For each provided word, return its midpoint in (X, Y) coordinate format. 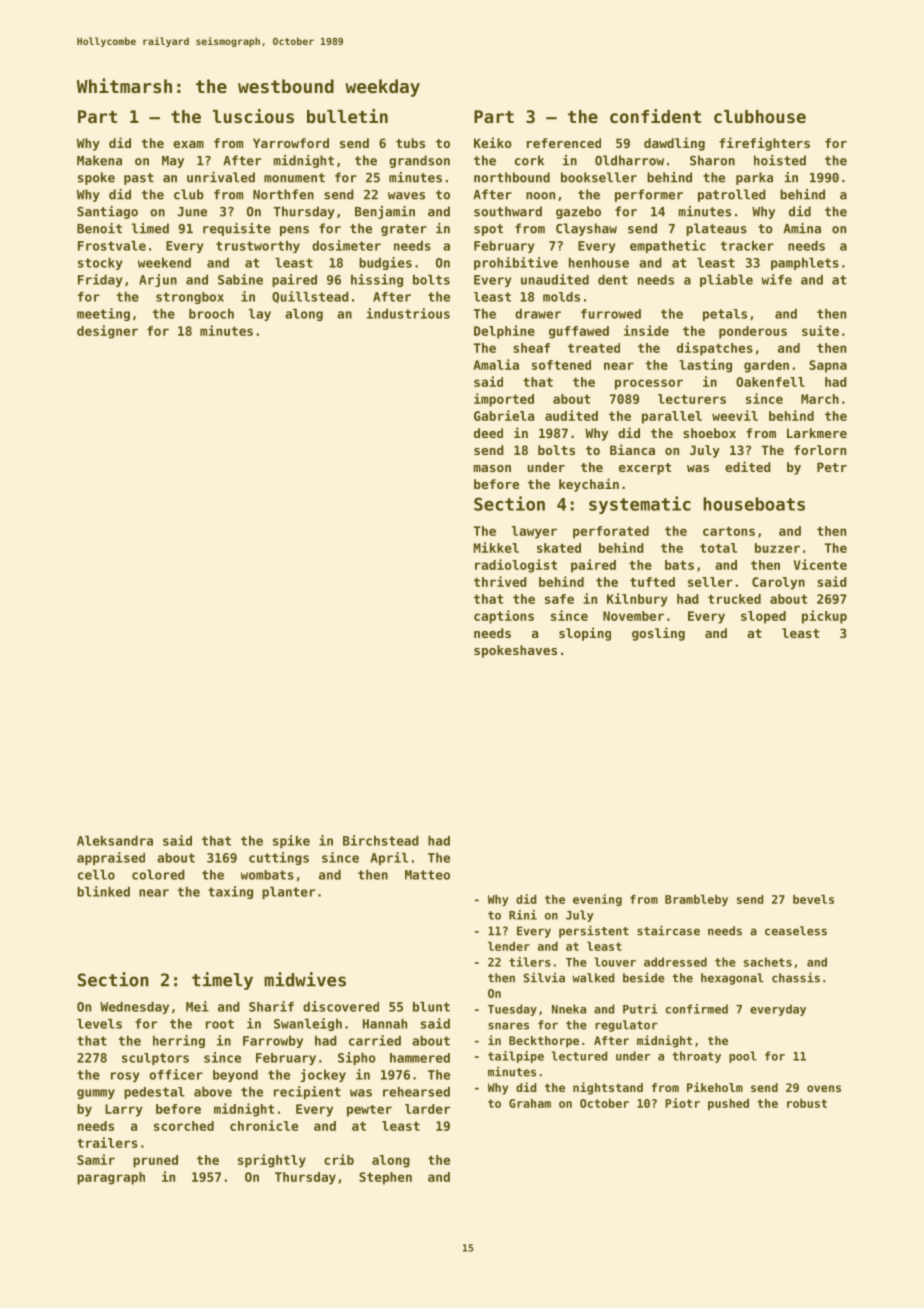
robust (807, 1103)
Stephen (385, 1178)
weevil (735, 415)
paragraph (111, 1178)
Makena (99, 160)
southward (508, 211)
